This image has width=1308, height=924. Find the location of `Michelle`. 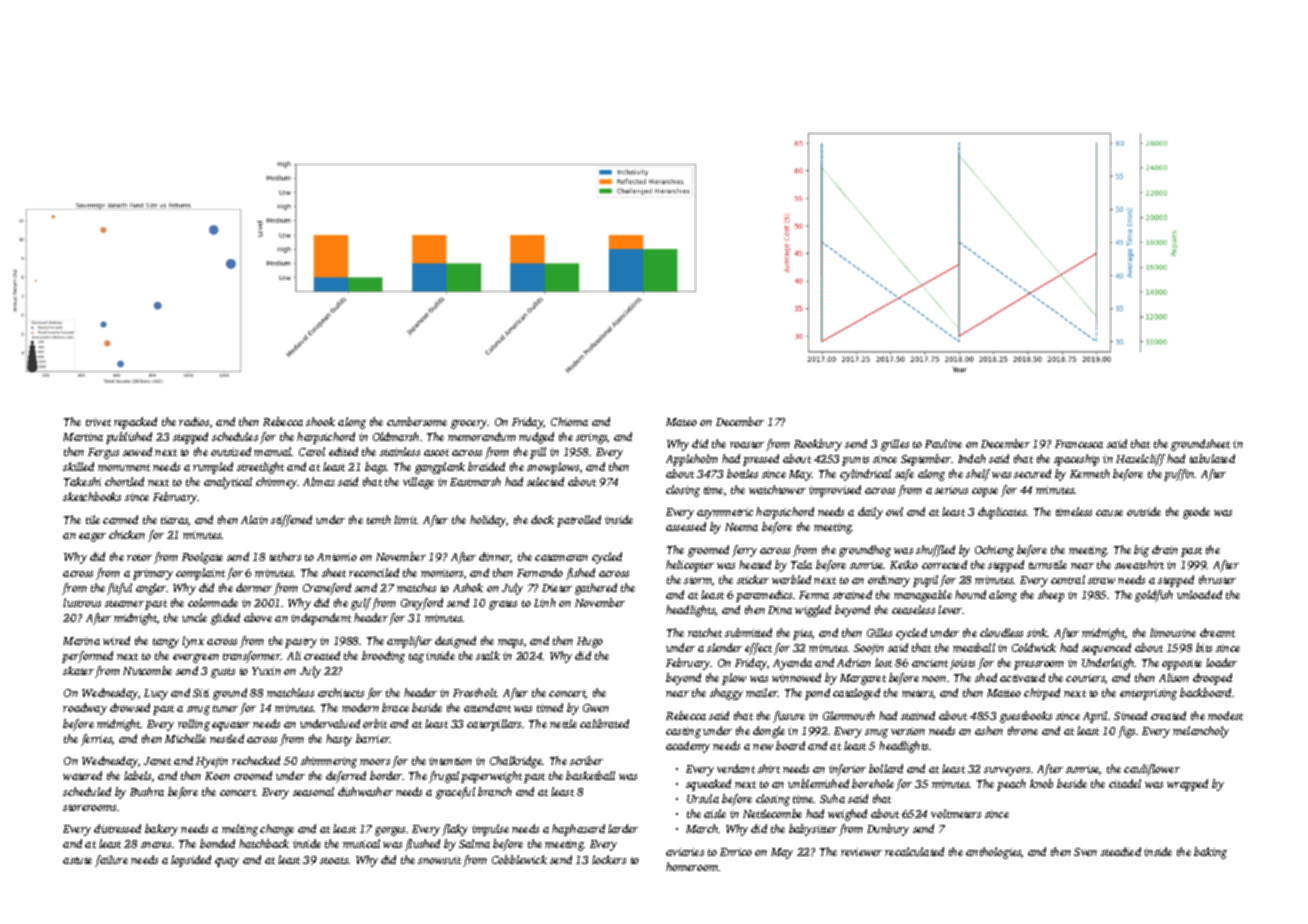

Michelle is located at coordinates (185, 738).
